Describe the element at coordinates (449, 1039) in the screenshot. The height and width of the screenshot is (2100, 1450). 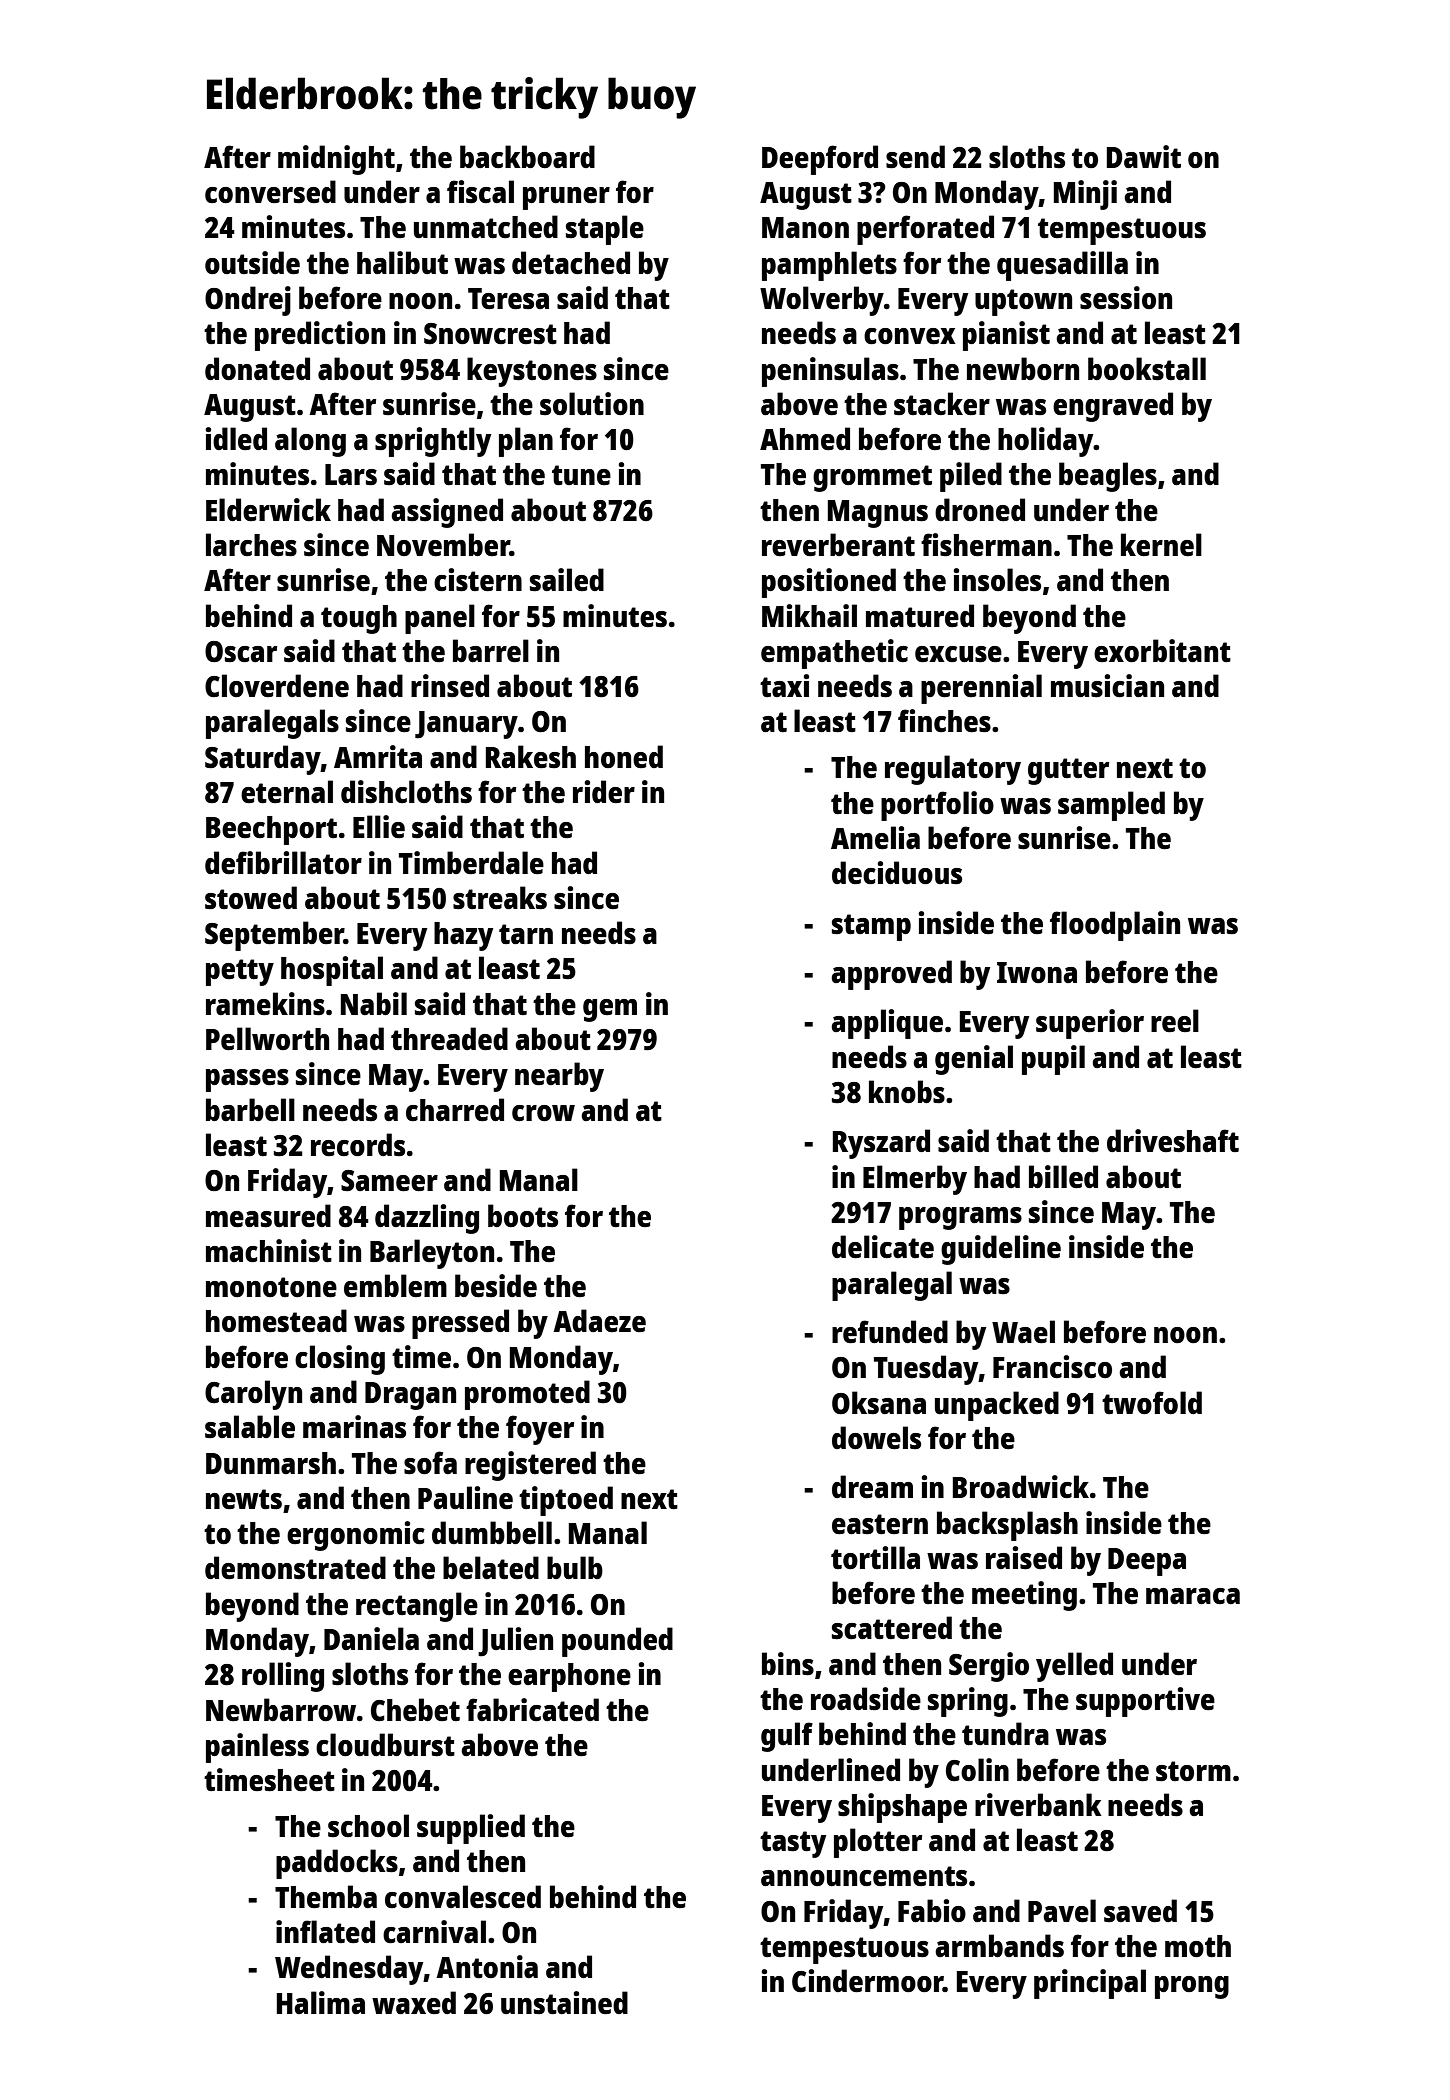
I see `threaded` at that location.
